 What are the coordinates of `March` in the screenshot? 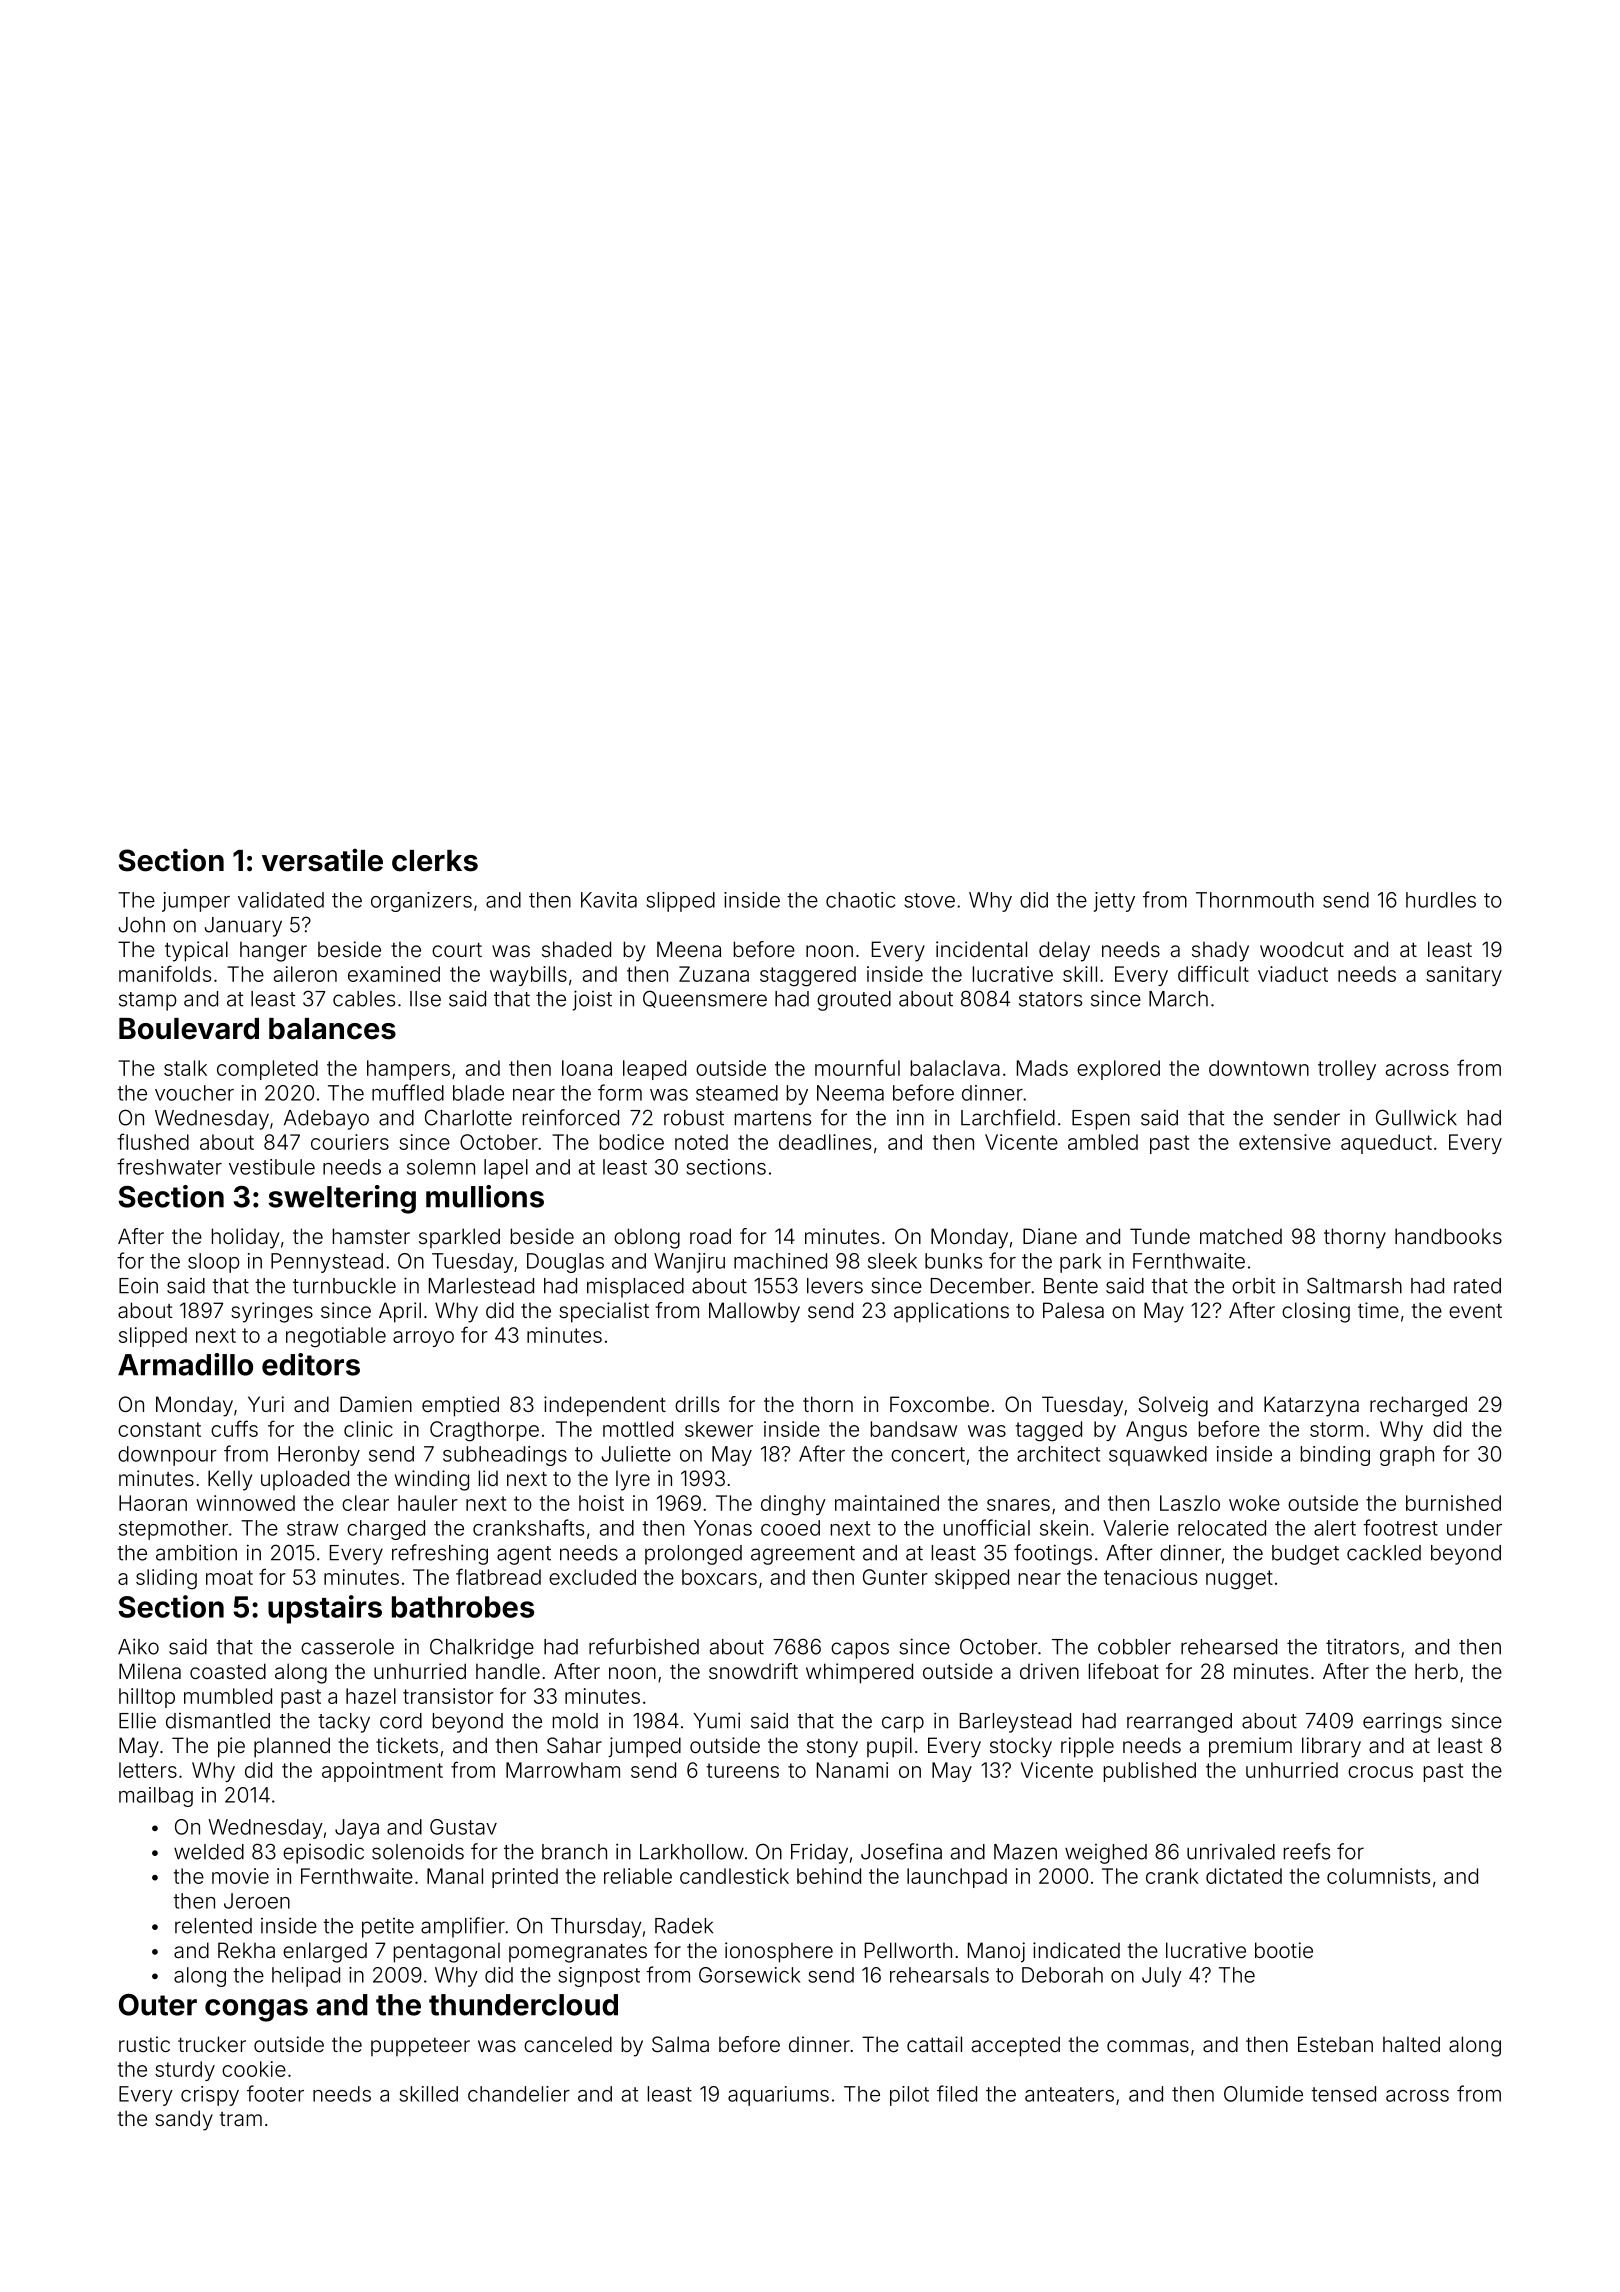 It's located at (1178, 999).
